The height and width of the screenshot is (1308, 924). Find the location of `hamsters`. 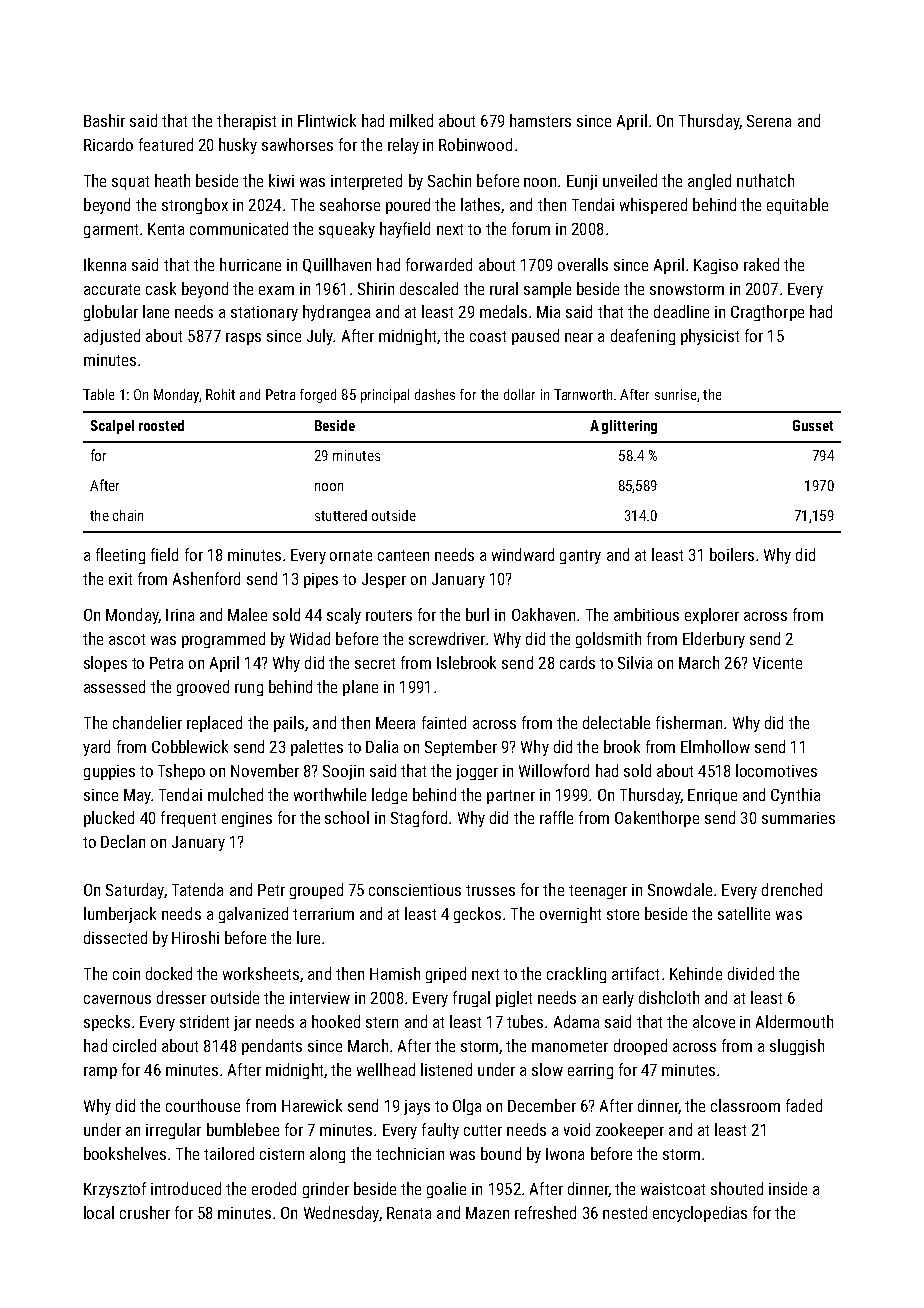

hamsters is located at coordinates (540, 120).
